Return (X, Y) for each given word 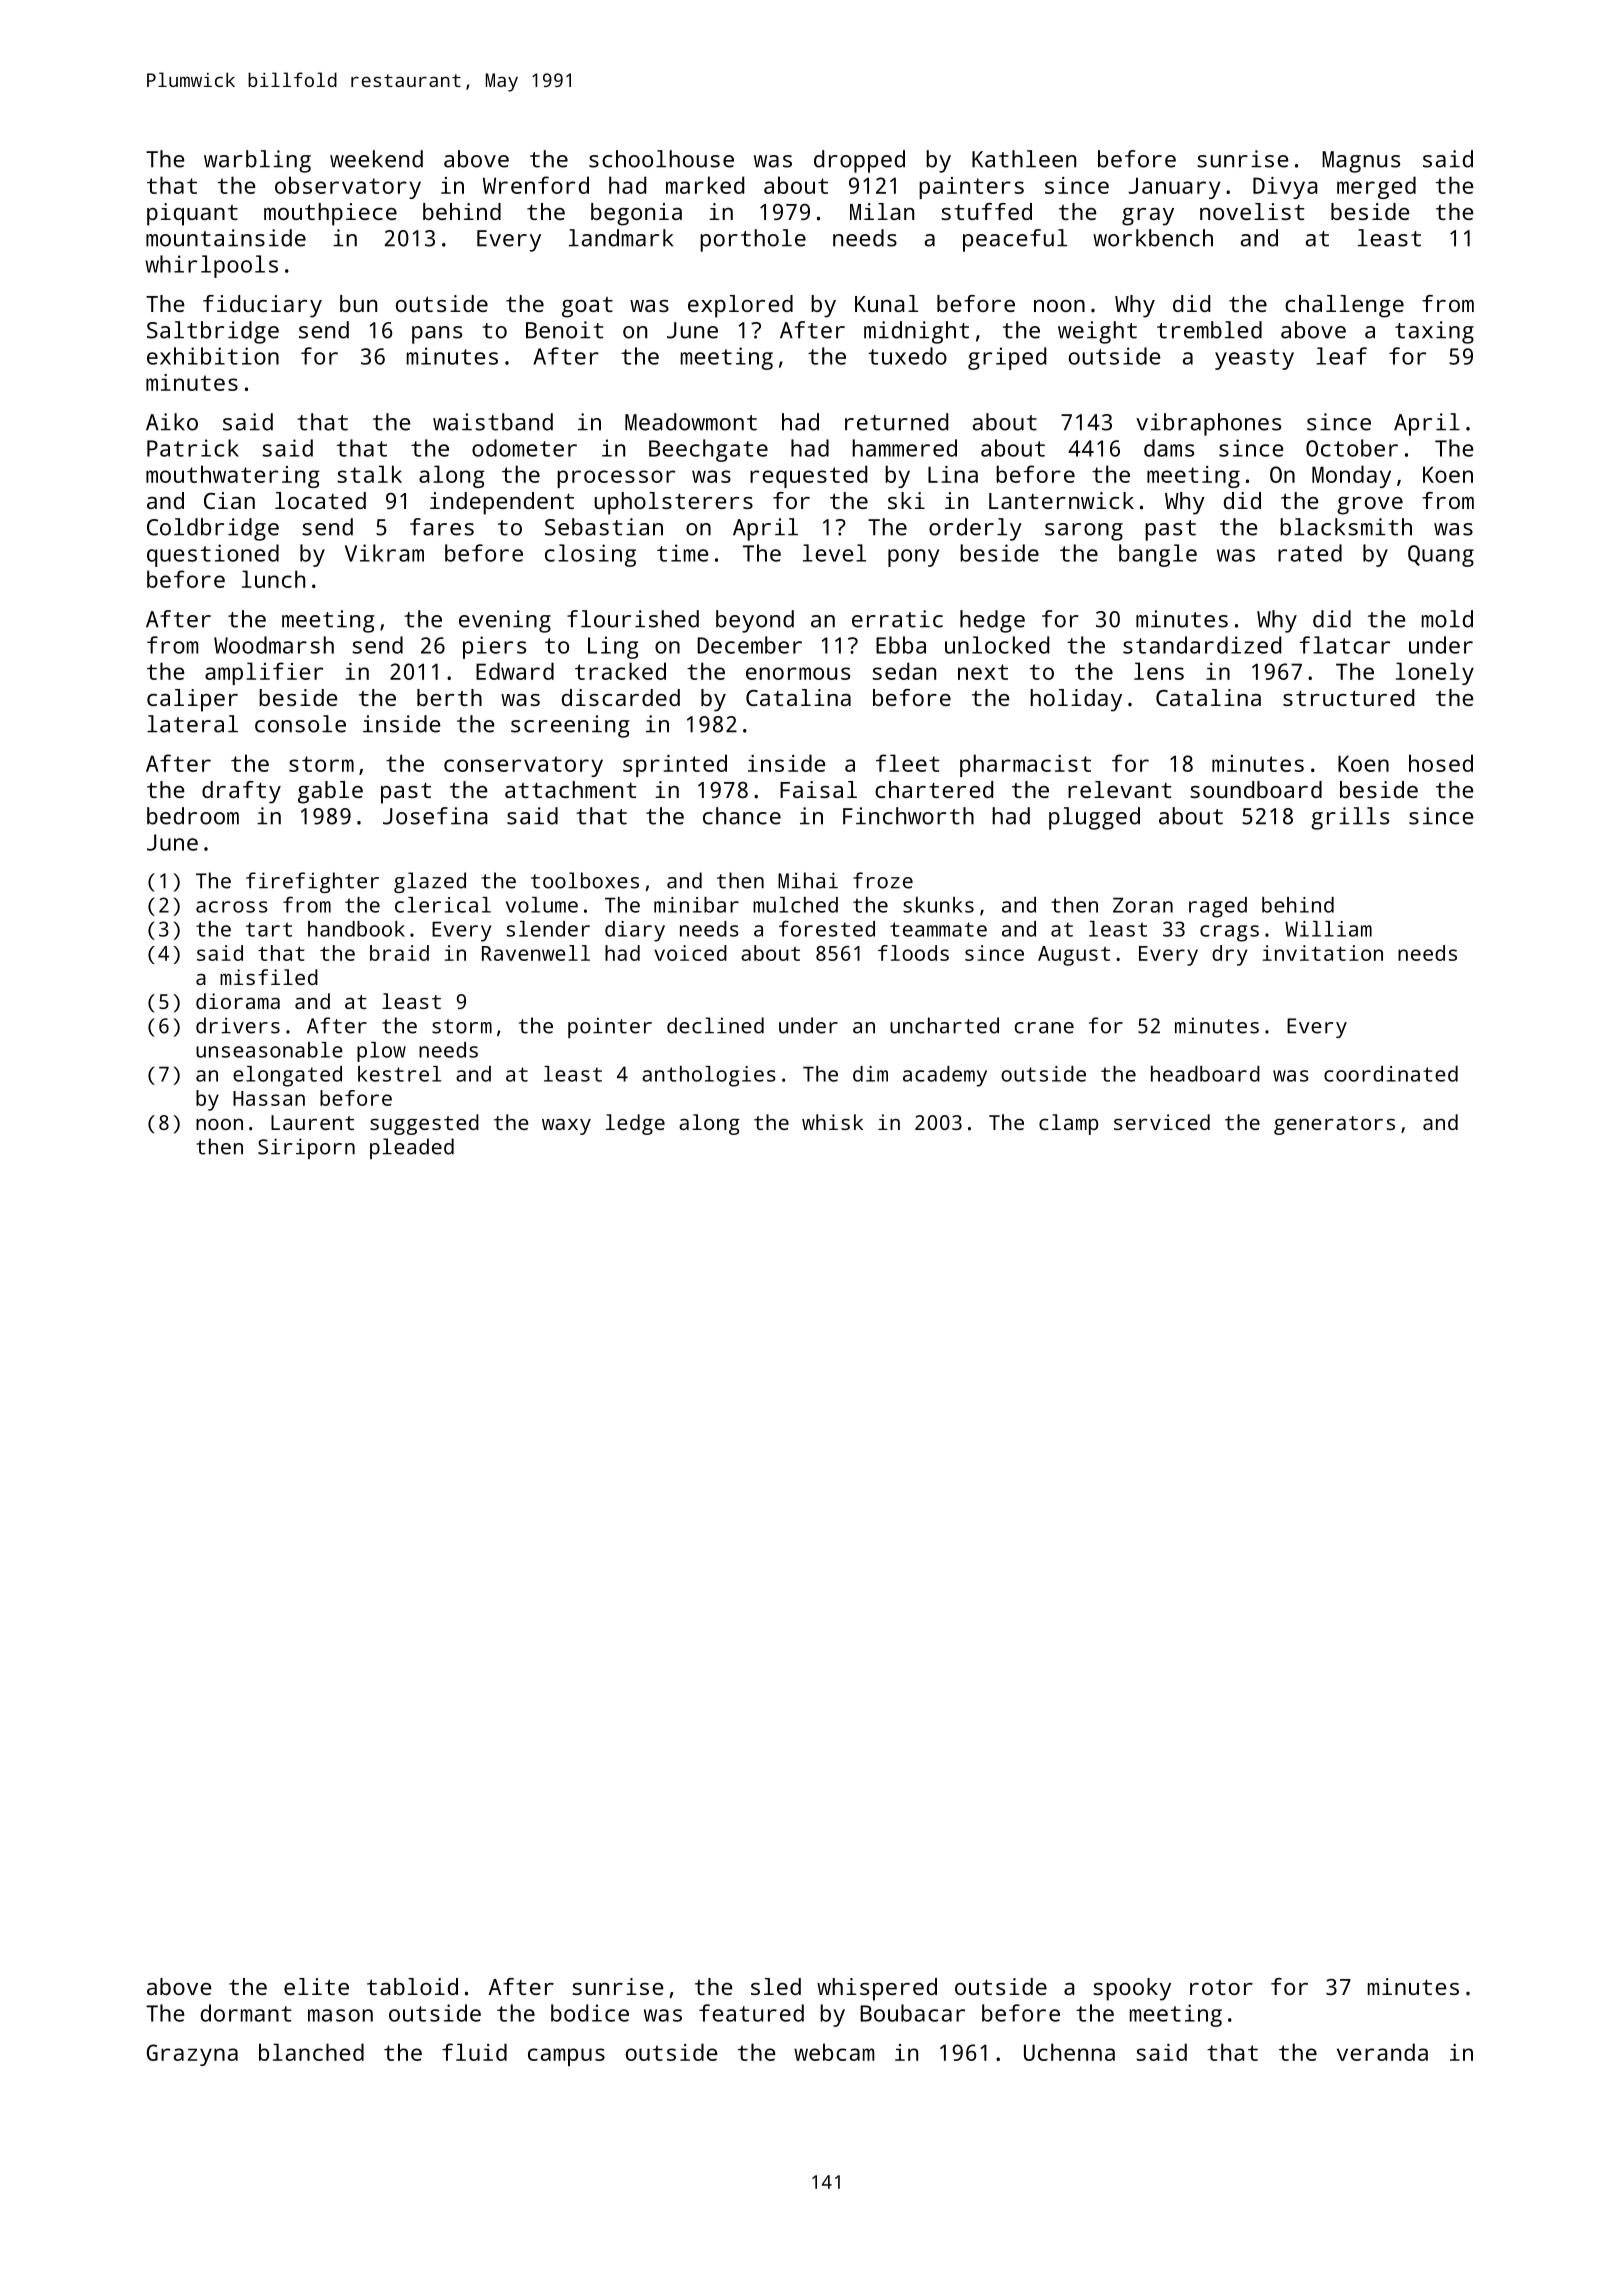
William (1328, 929)
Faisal (818, 789)
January (1174, 188)
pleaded (412, 1148)
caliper (192, 700)
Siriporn (306, 1148)
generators (1334, 1125)
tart (269, 929)
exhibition (213, 356)
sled (776, 1986)
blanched (311, 2052)
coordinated (1391, 1074)
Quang (1441, 556)
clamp (1068, 1124)
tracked (620, 671)
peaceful (1015, 240)
